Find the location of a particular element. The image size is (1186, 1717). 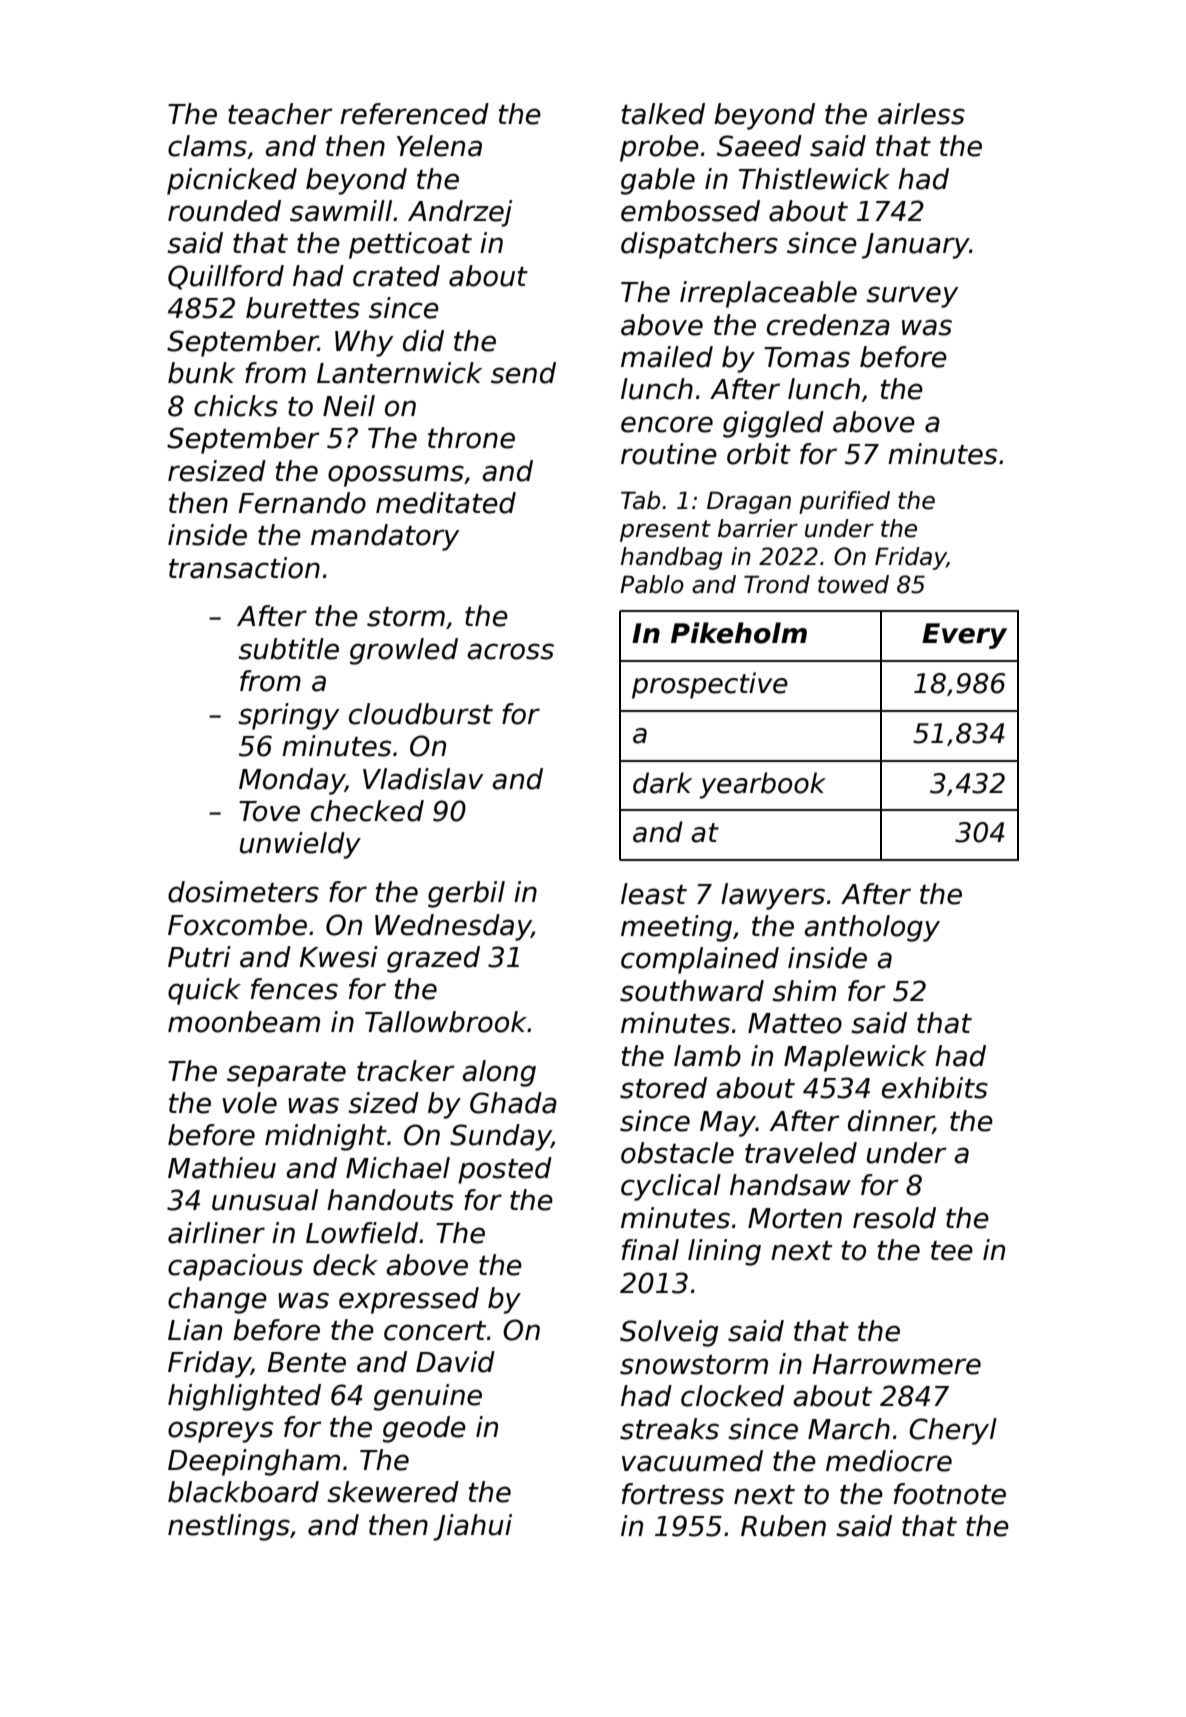

nestlings is located at coordinates (229, 1527).
